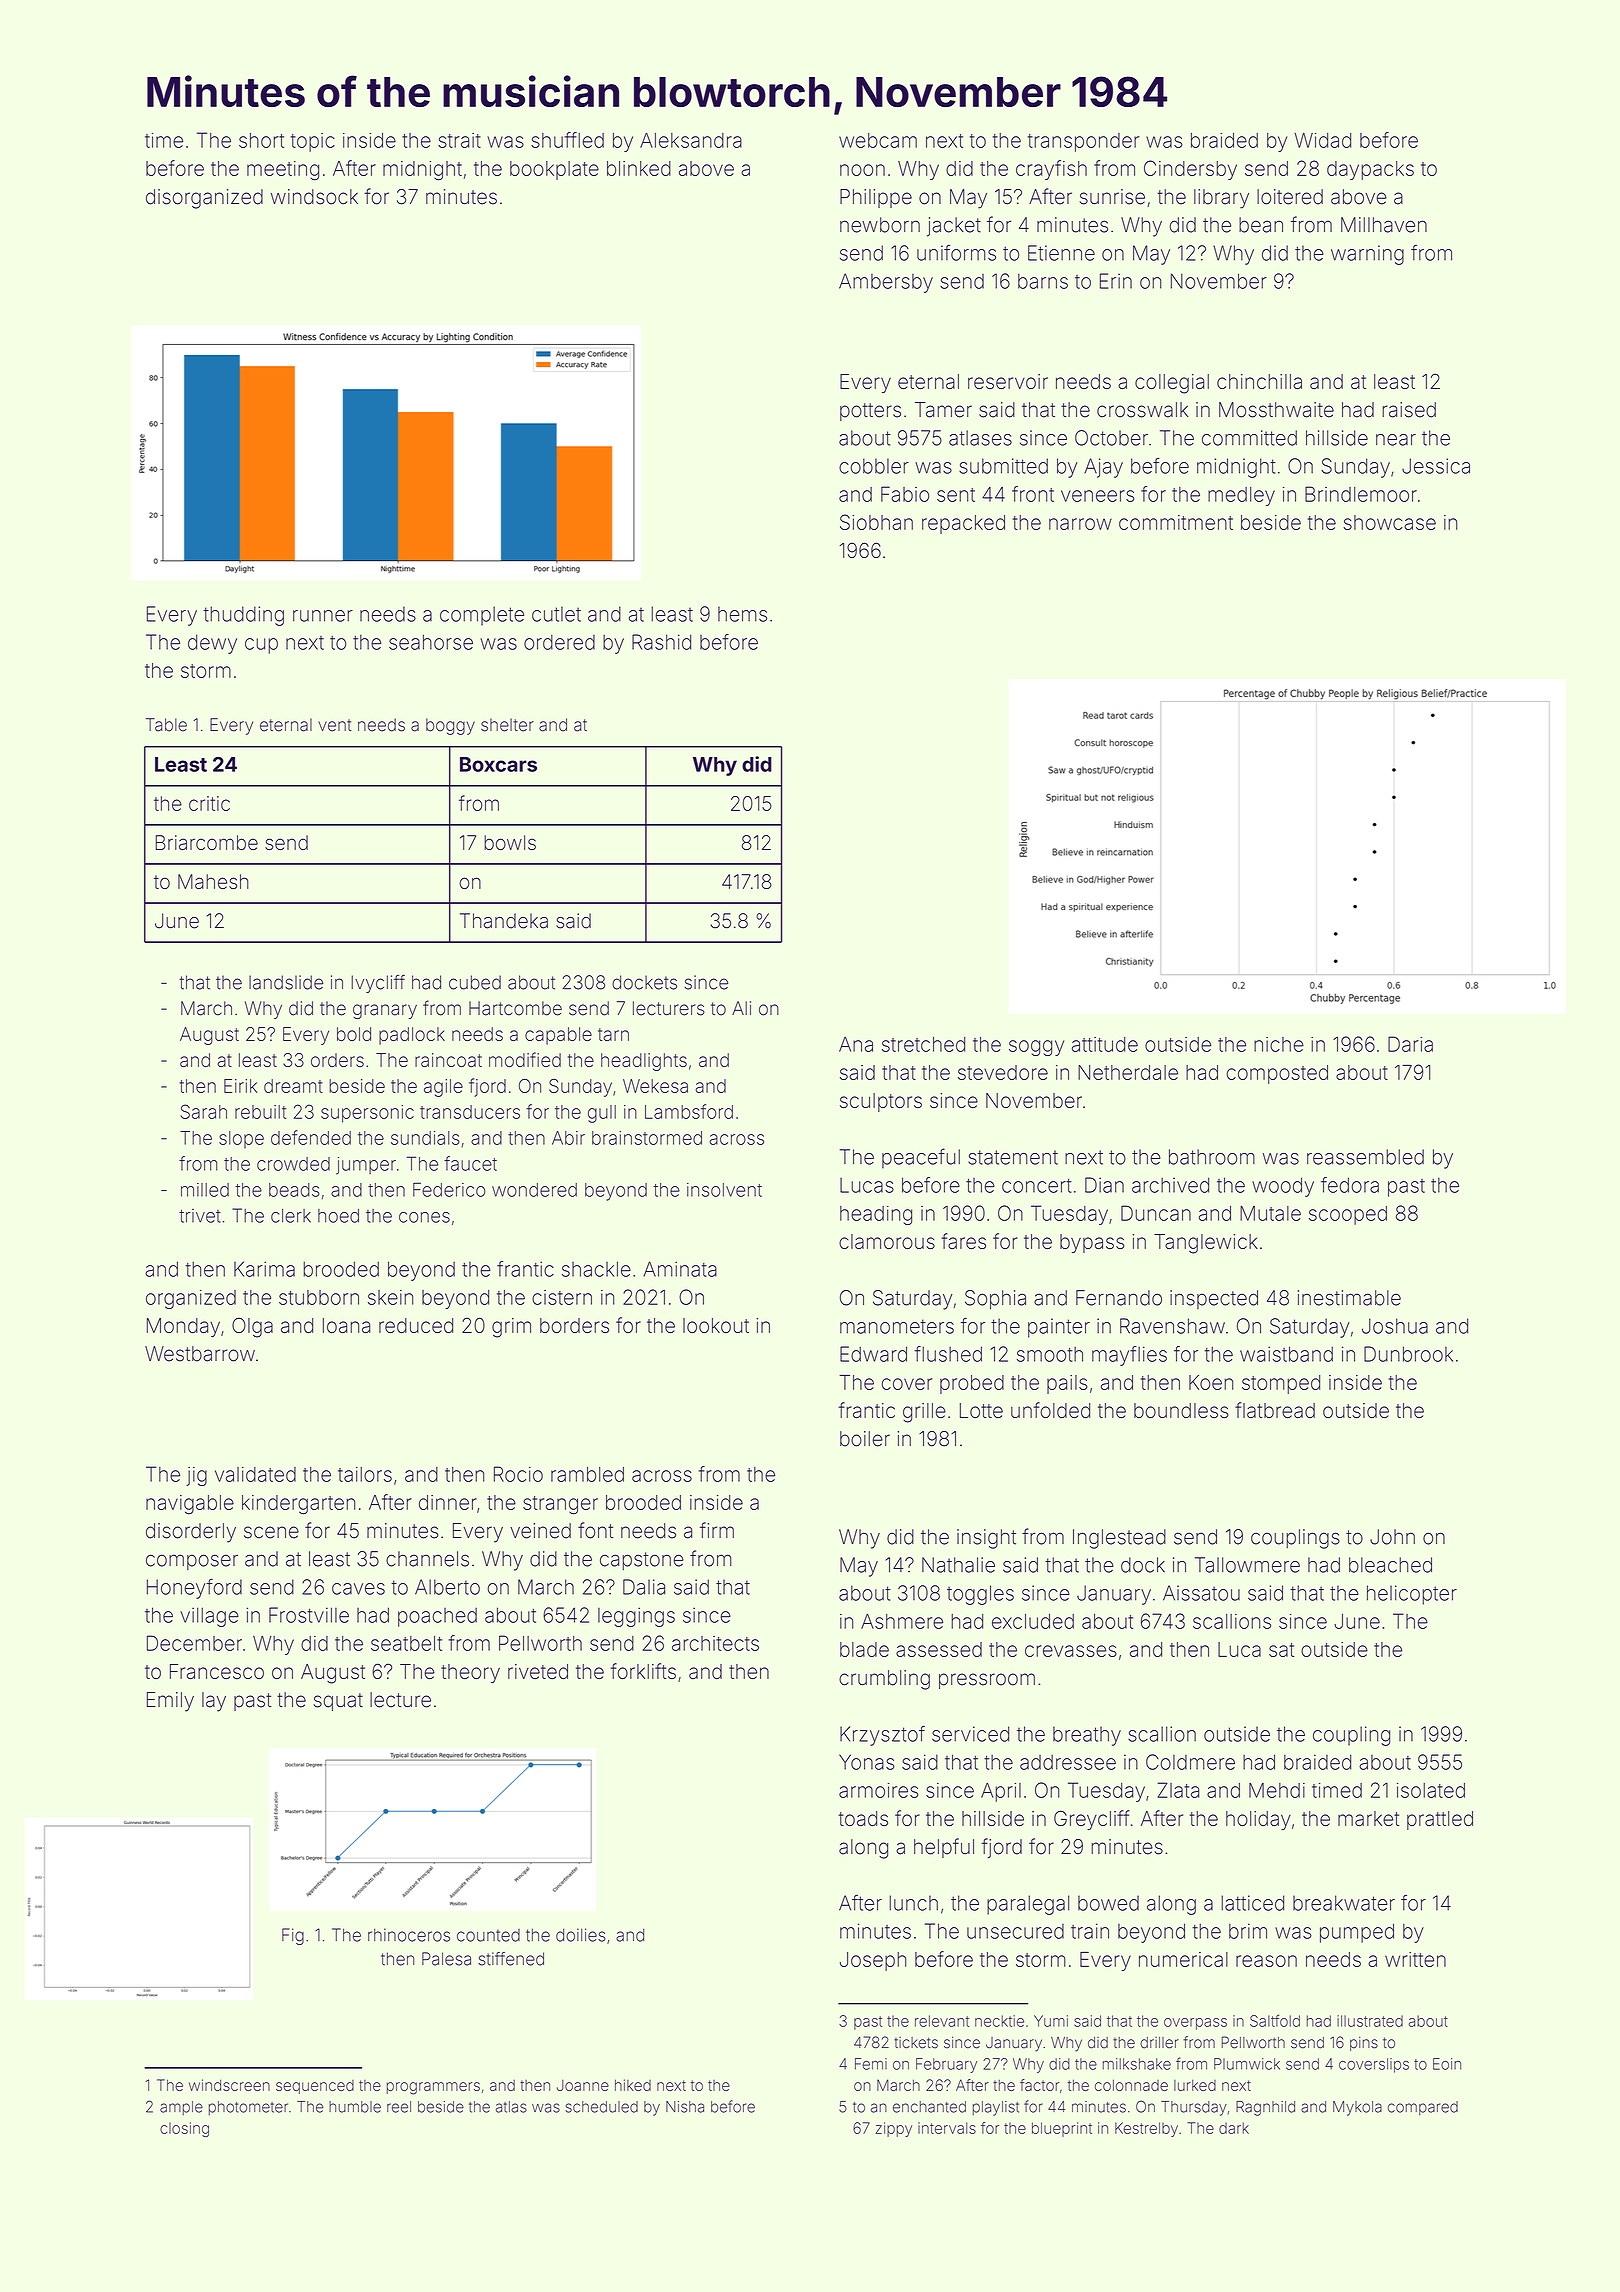  What do you see at coordinates (680, 1269) in the page?
I see `Aminata` at bounding box center [680, 1269].
